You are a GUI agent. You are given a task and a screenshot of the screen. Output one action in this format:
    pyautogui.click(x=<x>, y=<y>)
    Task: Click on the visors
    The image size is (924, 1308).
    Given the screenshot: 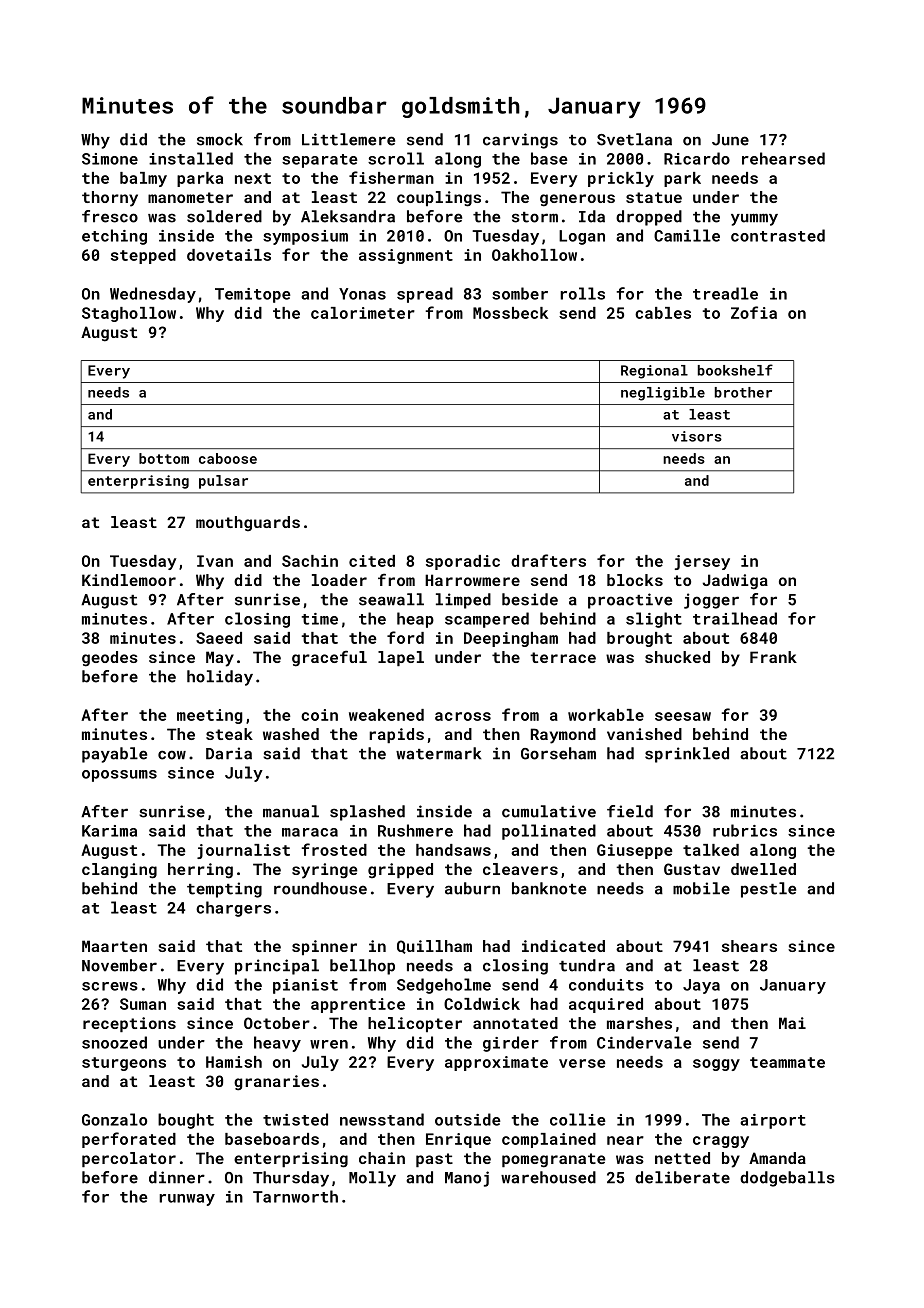 What is the action you would take?
    pyautogui.click(x=697, y=436)
